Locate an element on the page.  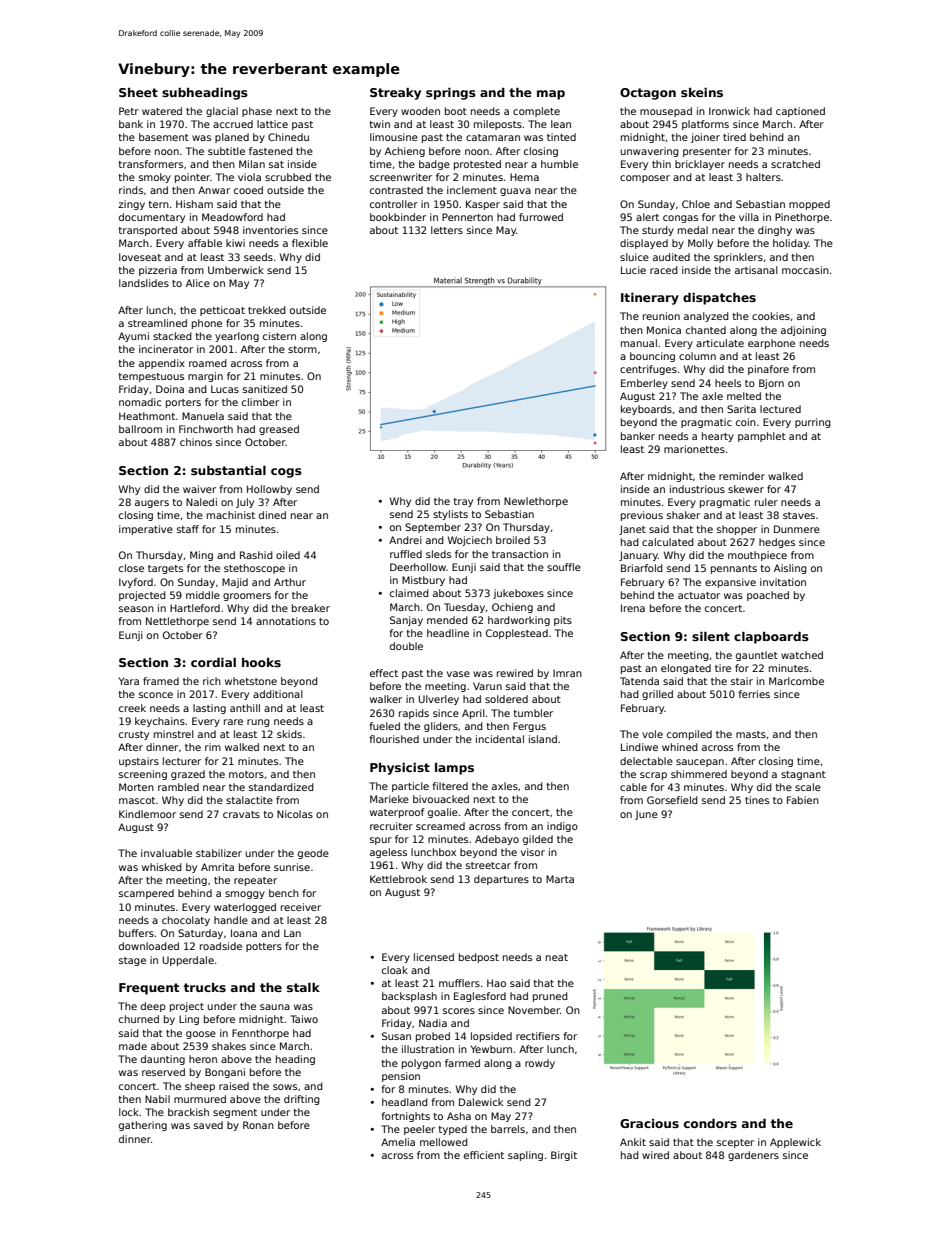
Octagon is located at coordinates (648, 94).
